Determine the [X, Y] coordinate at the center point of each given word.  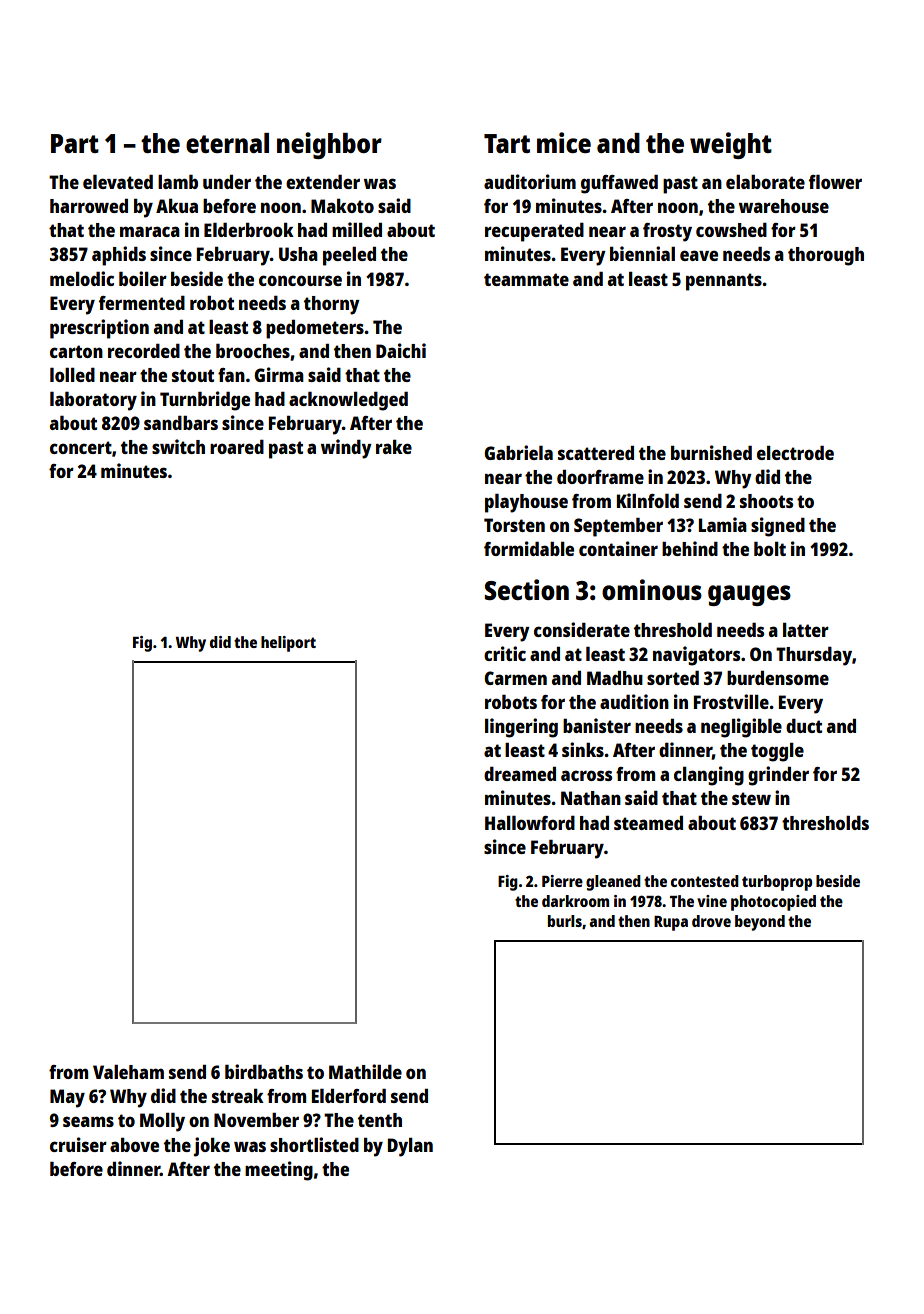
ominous [652, 589]
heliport [288, 644]
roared [237, 447]
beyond [760, 923]
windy [346, 449]
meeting [279, 1171]
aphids [119, 256]
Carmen [515, 678]
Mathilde [365, 1071]
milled [357, 229]
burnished [711, 452]
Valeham [128, 1072]
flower [835, 182]
